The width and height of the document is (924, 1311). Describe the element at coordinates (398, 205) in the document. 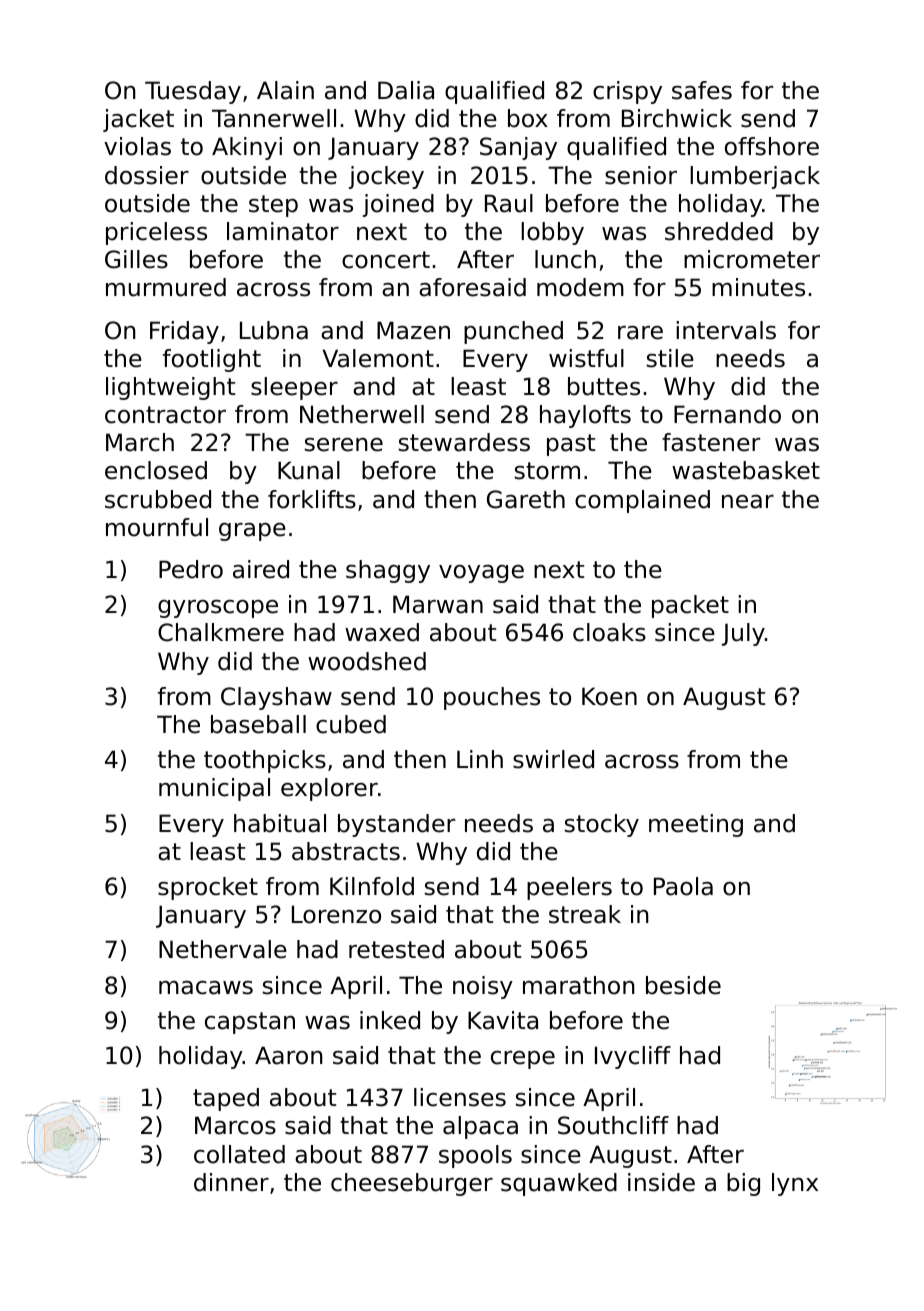

I see `joined` at that location.
